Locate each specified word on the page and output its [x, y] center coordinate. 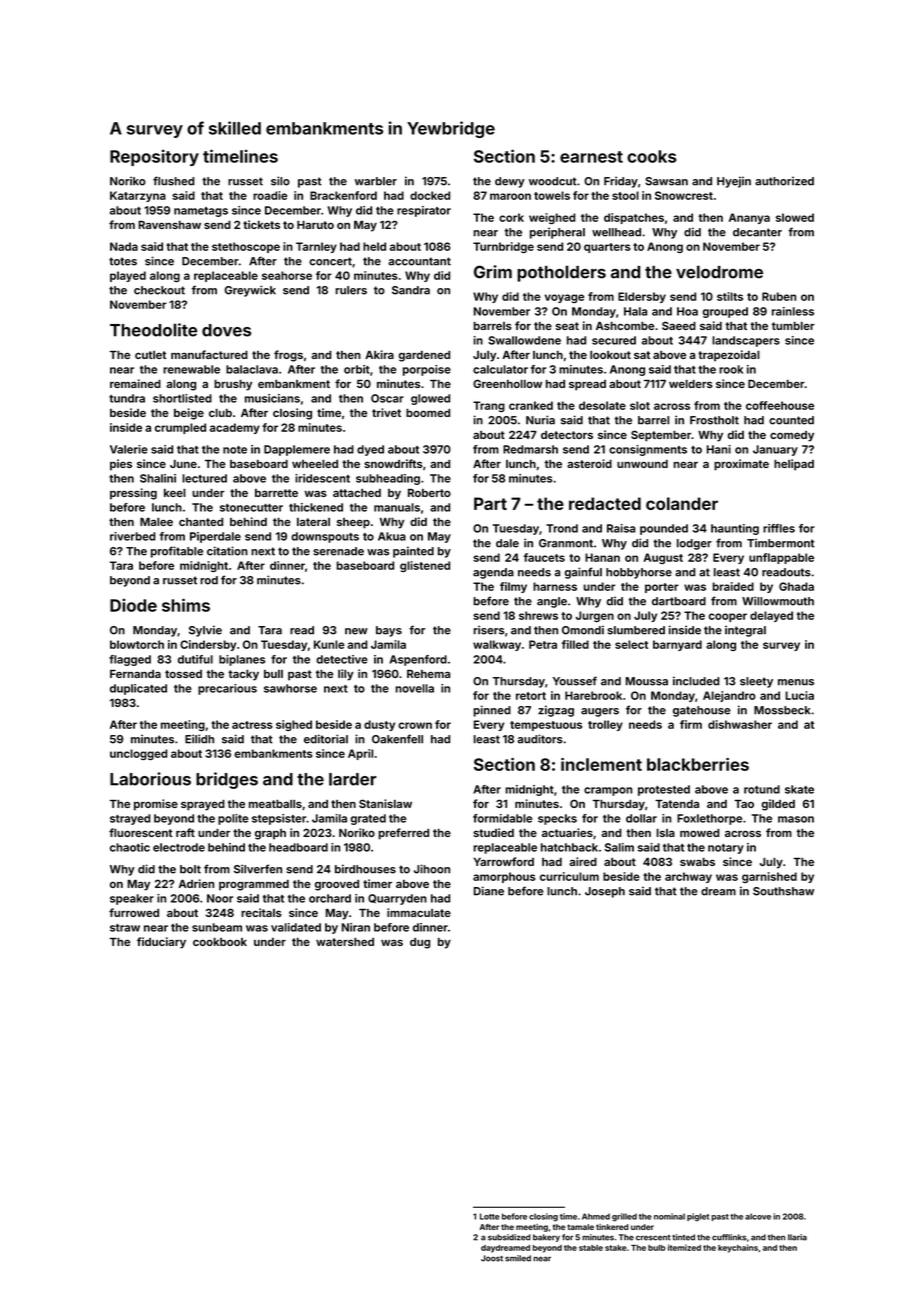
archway [688, 877]
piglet [698, 1217]
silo [280, 181]
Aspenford [418, 660]
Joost [492, 1258]
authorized [784, 181]
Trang [489, 406]
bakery [546, 1238]
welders [691, 384]
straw [125, 928]
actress [252, 725]
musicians [272, 398]
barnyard [677, 645]
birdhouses [365, 869]
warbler [376, 181]
